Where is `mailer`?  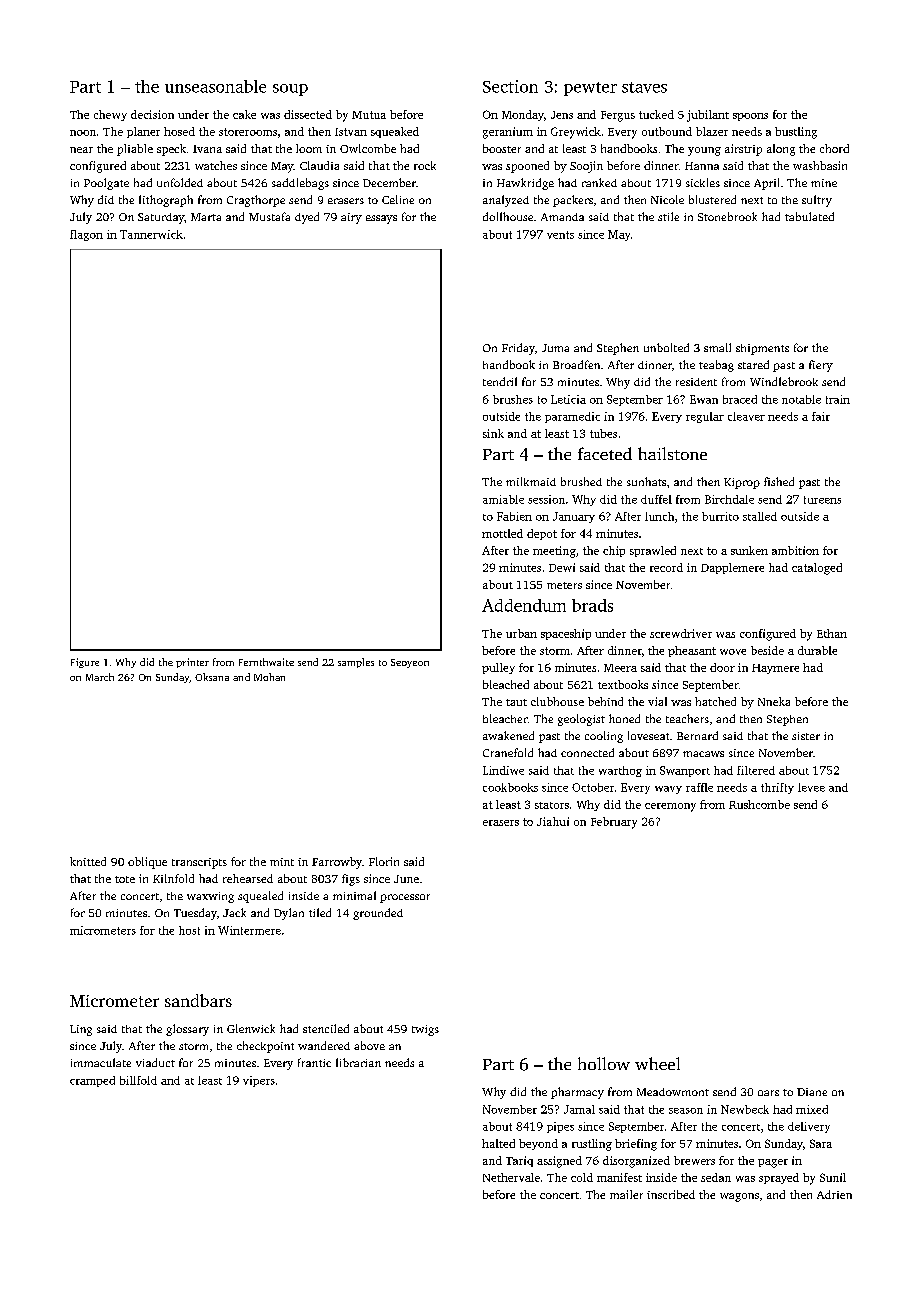 mailer is located at coordinates (626, 1194).
